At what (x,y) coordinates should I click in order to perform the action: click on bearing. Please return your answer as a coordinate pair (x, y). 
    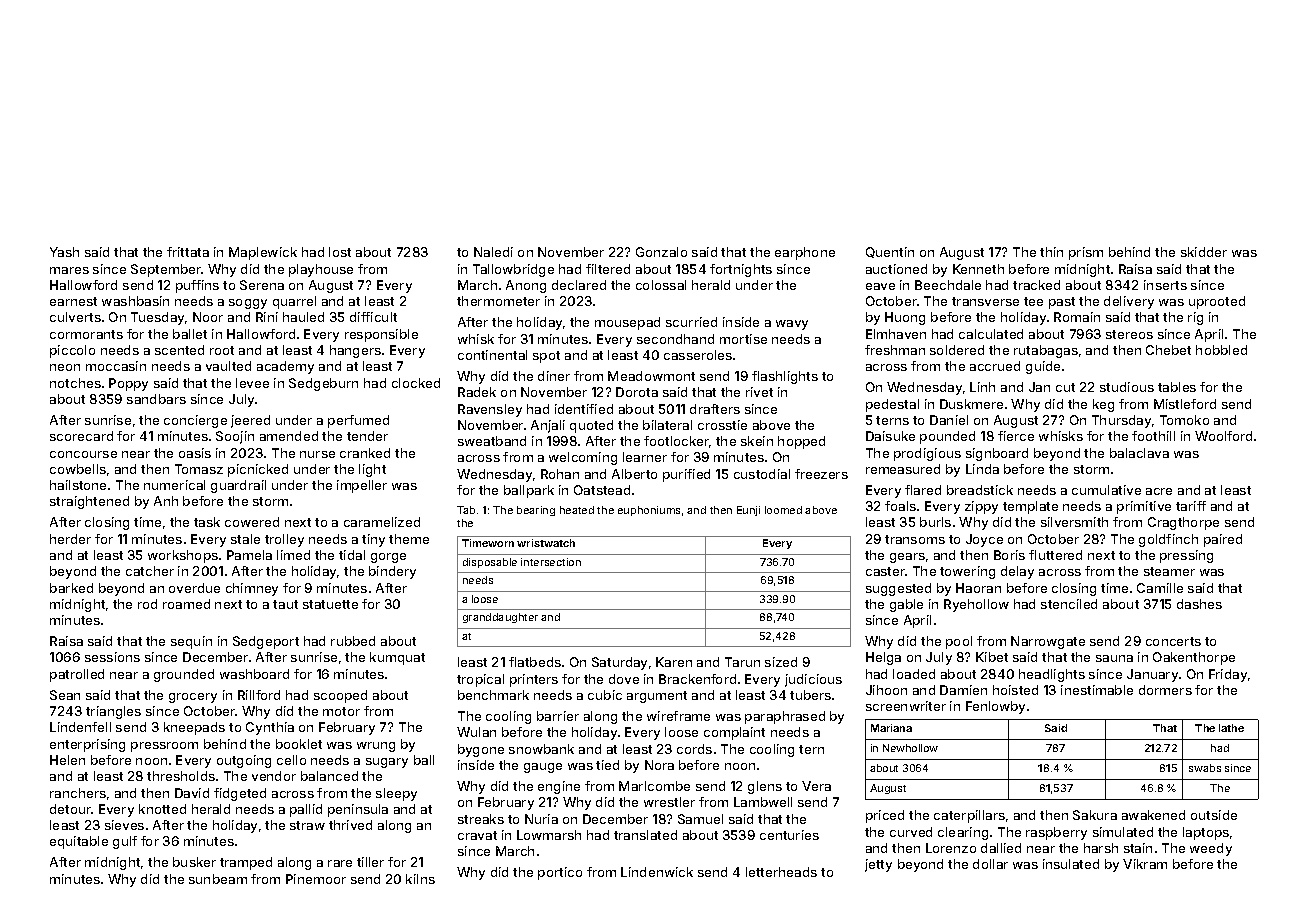
    Looking at the image, I should click on (536, 511).
